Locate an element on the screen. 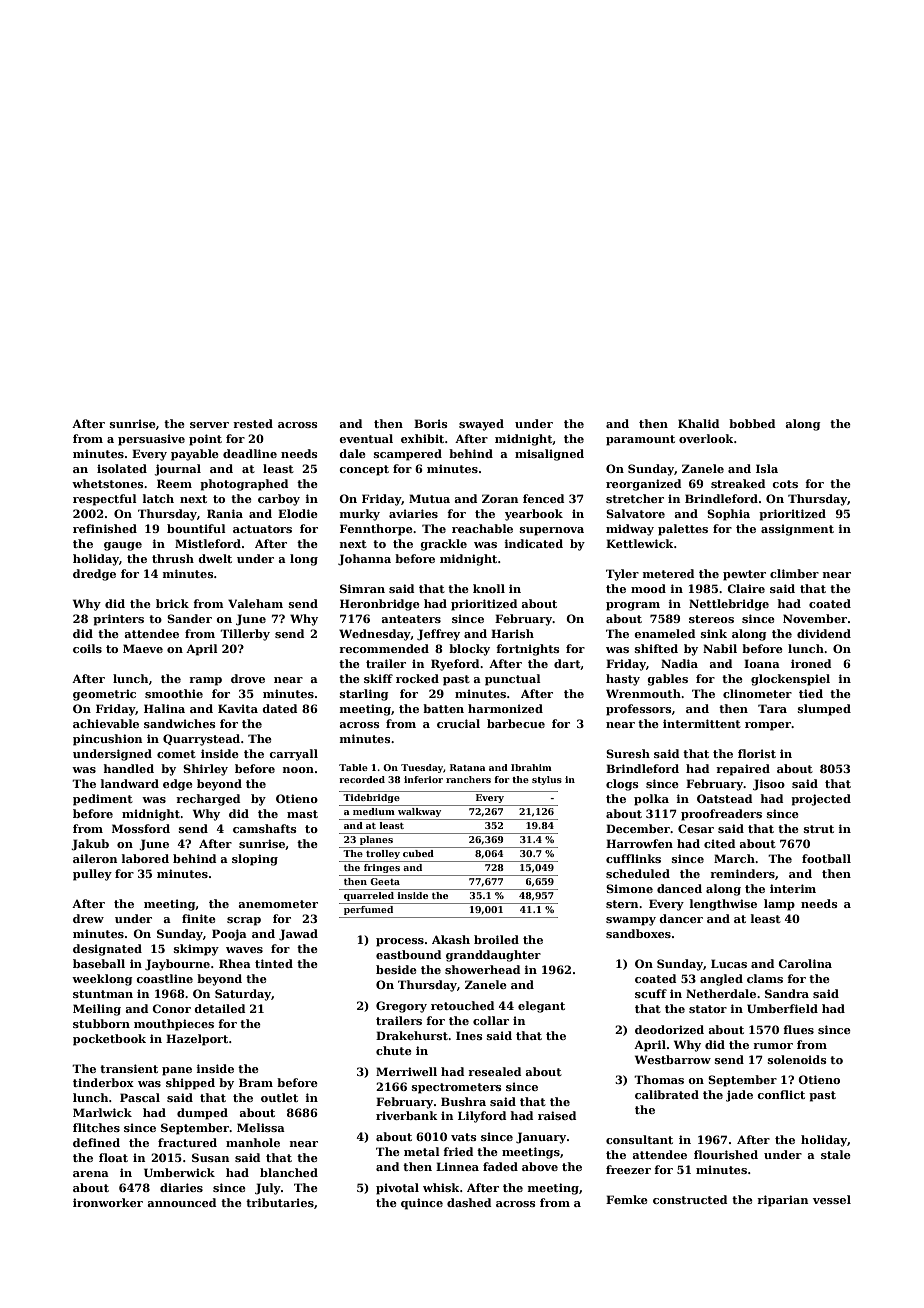  hasty is located at coordinates (623, 680).
